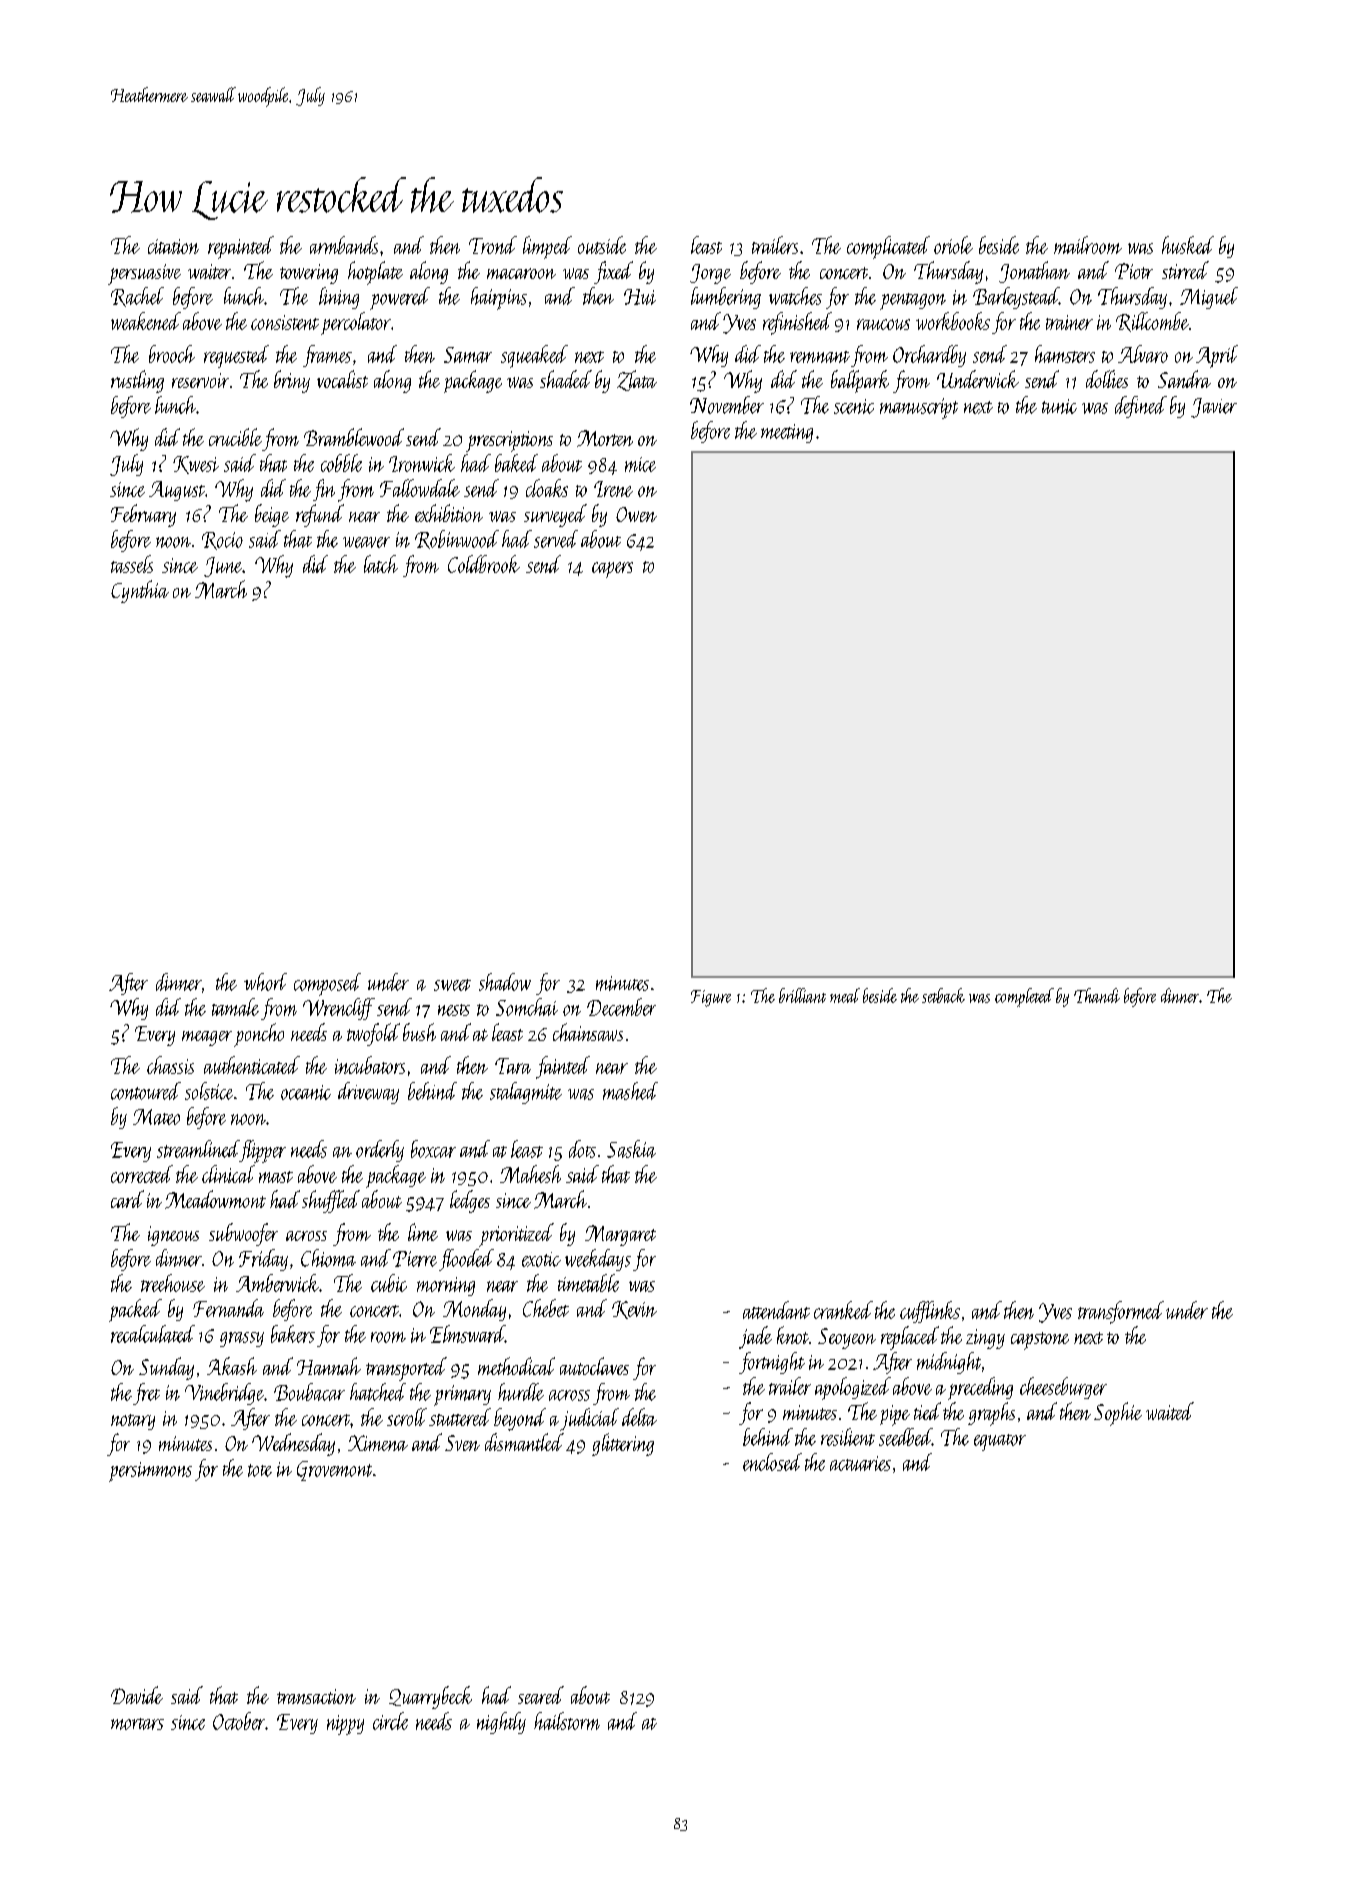  What do you see at coordinates (927, 1411) in the image?
I see `tied` at bounding box center [927, 1411].
